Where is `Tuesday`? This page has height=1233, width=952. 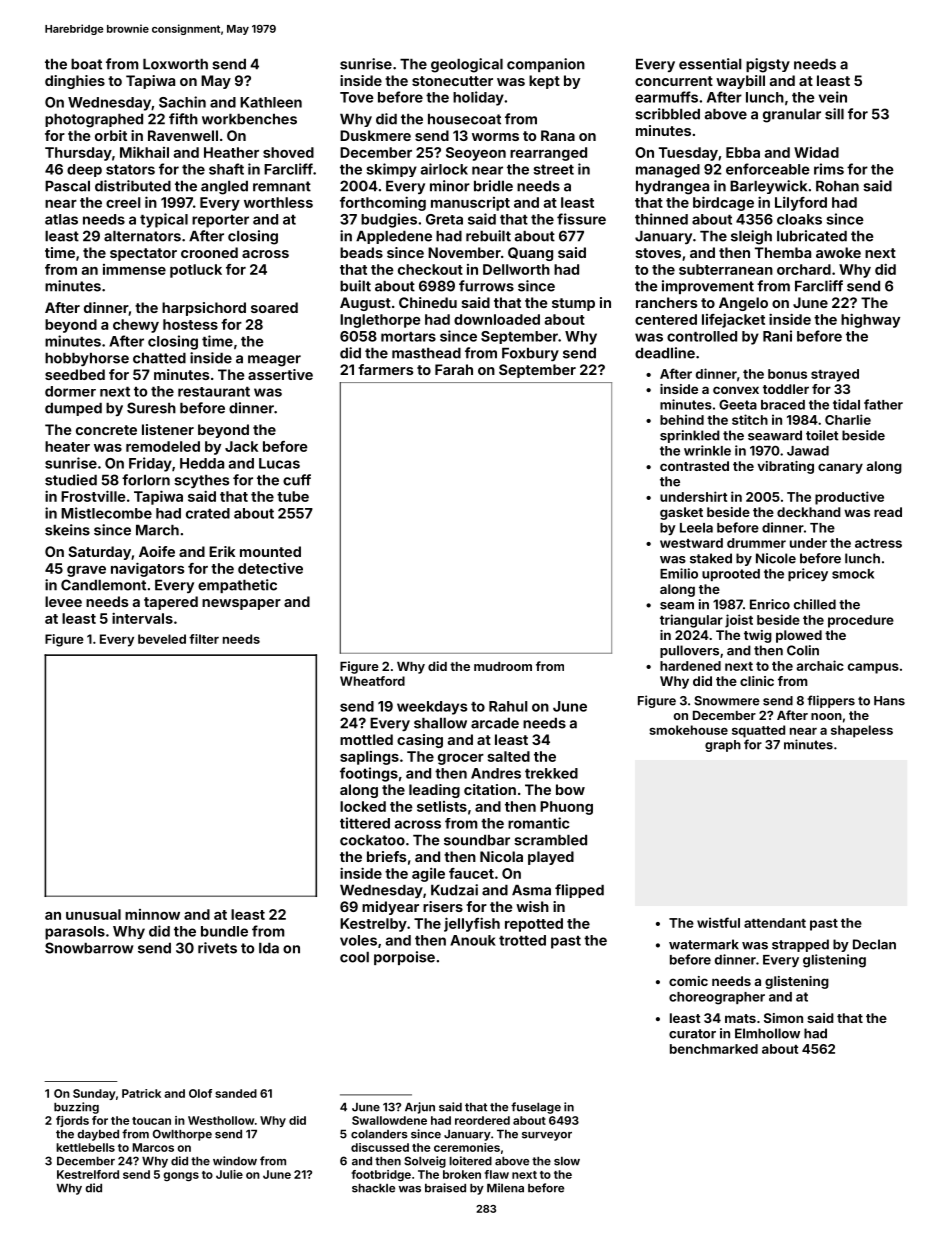 Tuesday is located at coordinates (688, 154).
